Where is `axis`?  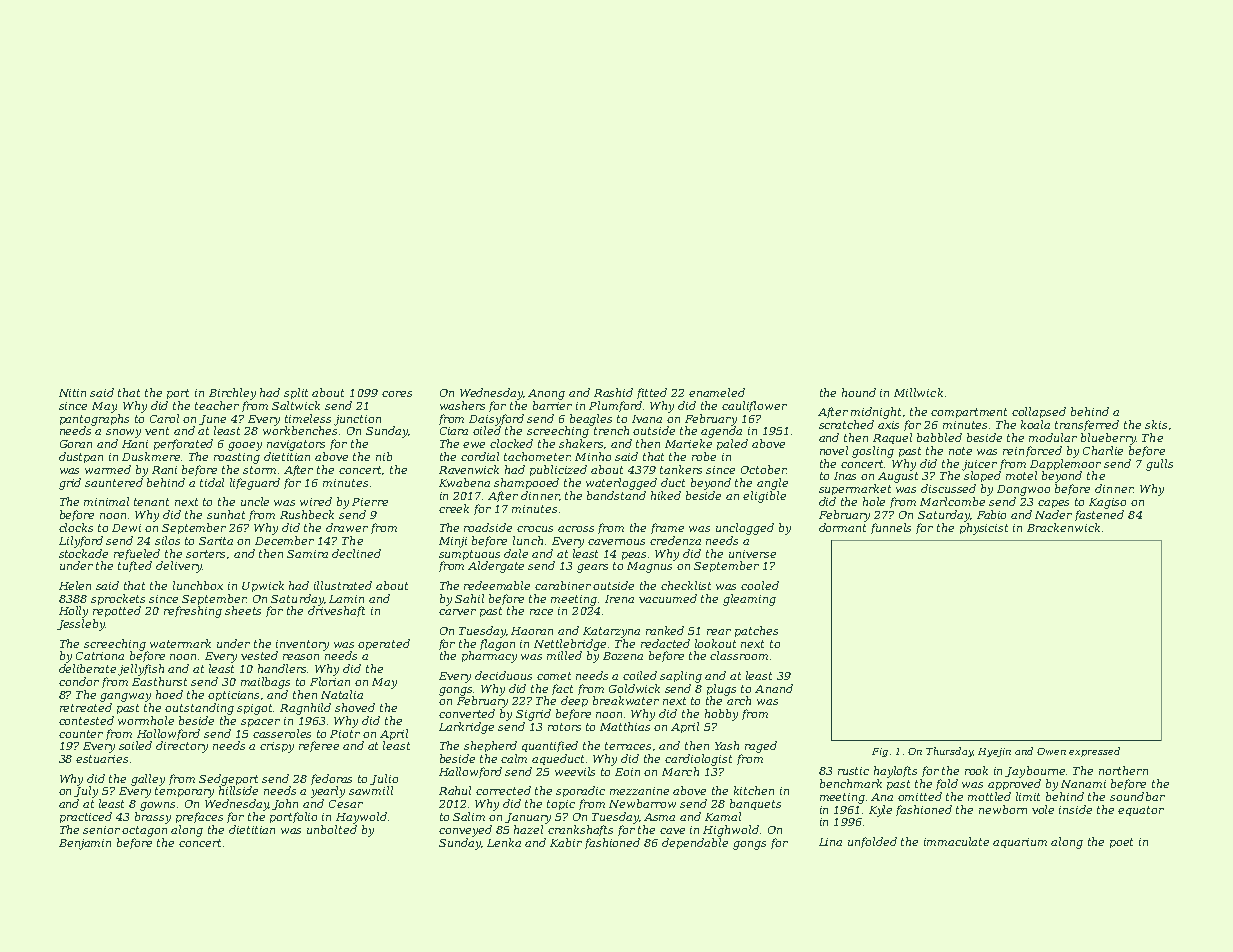 axis is located at coordinates (888, 425).
